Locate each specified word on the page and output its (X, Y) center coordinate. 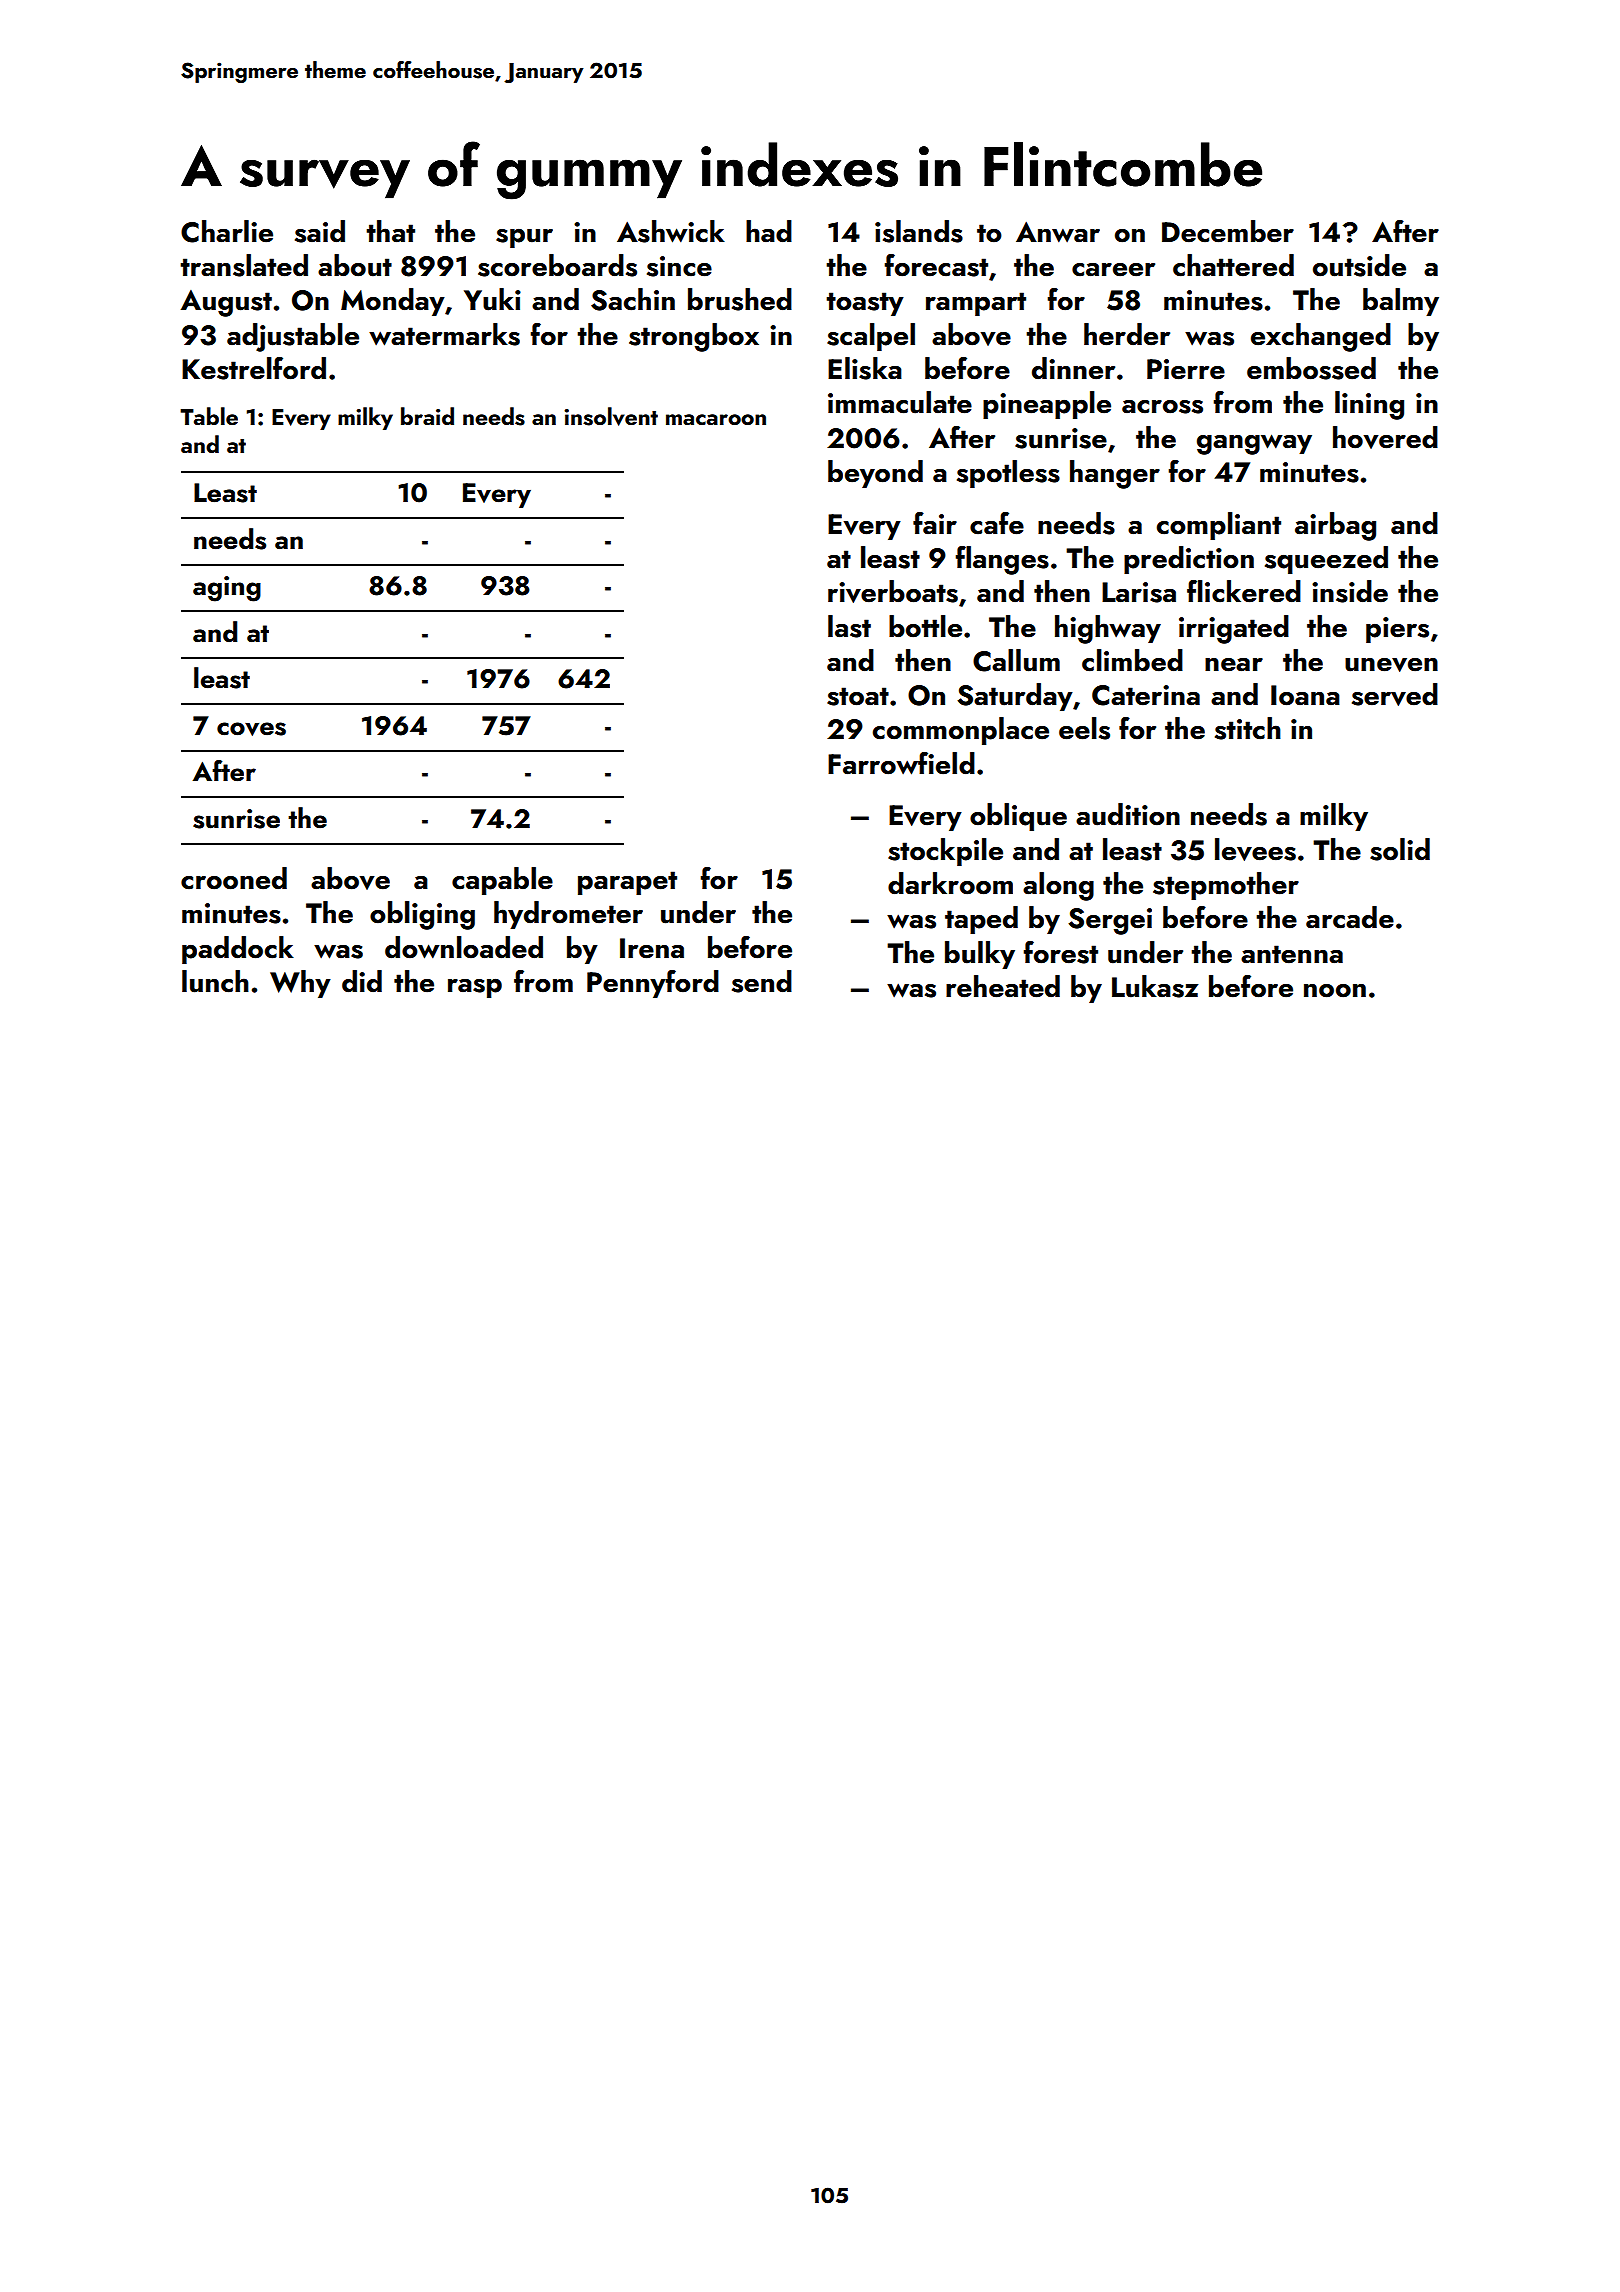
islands (919, 231)
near (1234, 665)
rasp (475, 988)
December (1228, 231)
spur (524, 238)
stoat (858, 696)
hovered (1385, 437)
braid (427, 416)
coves (251, 729)
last (849, 626)
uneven (1391, 665)
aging (227, 589)
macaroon (716, 419)
